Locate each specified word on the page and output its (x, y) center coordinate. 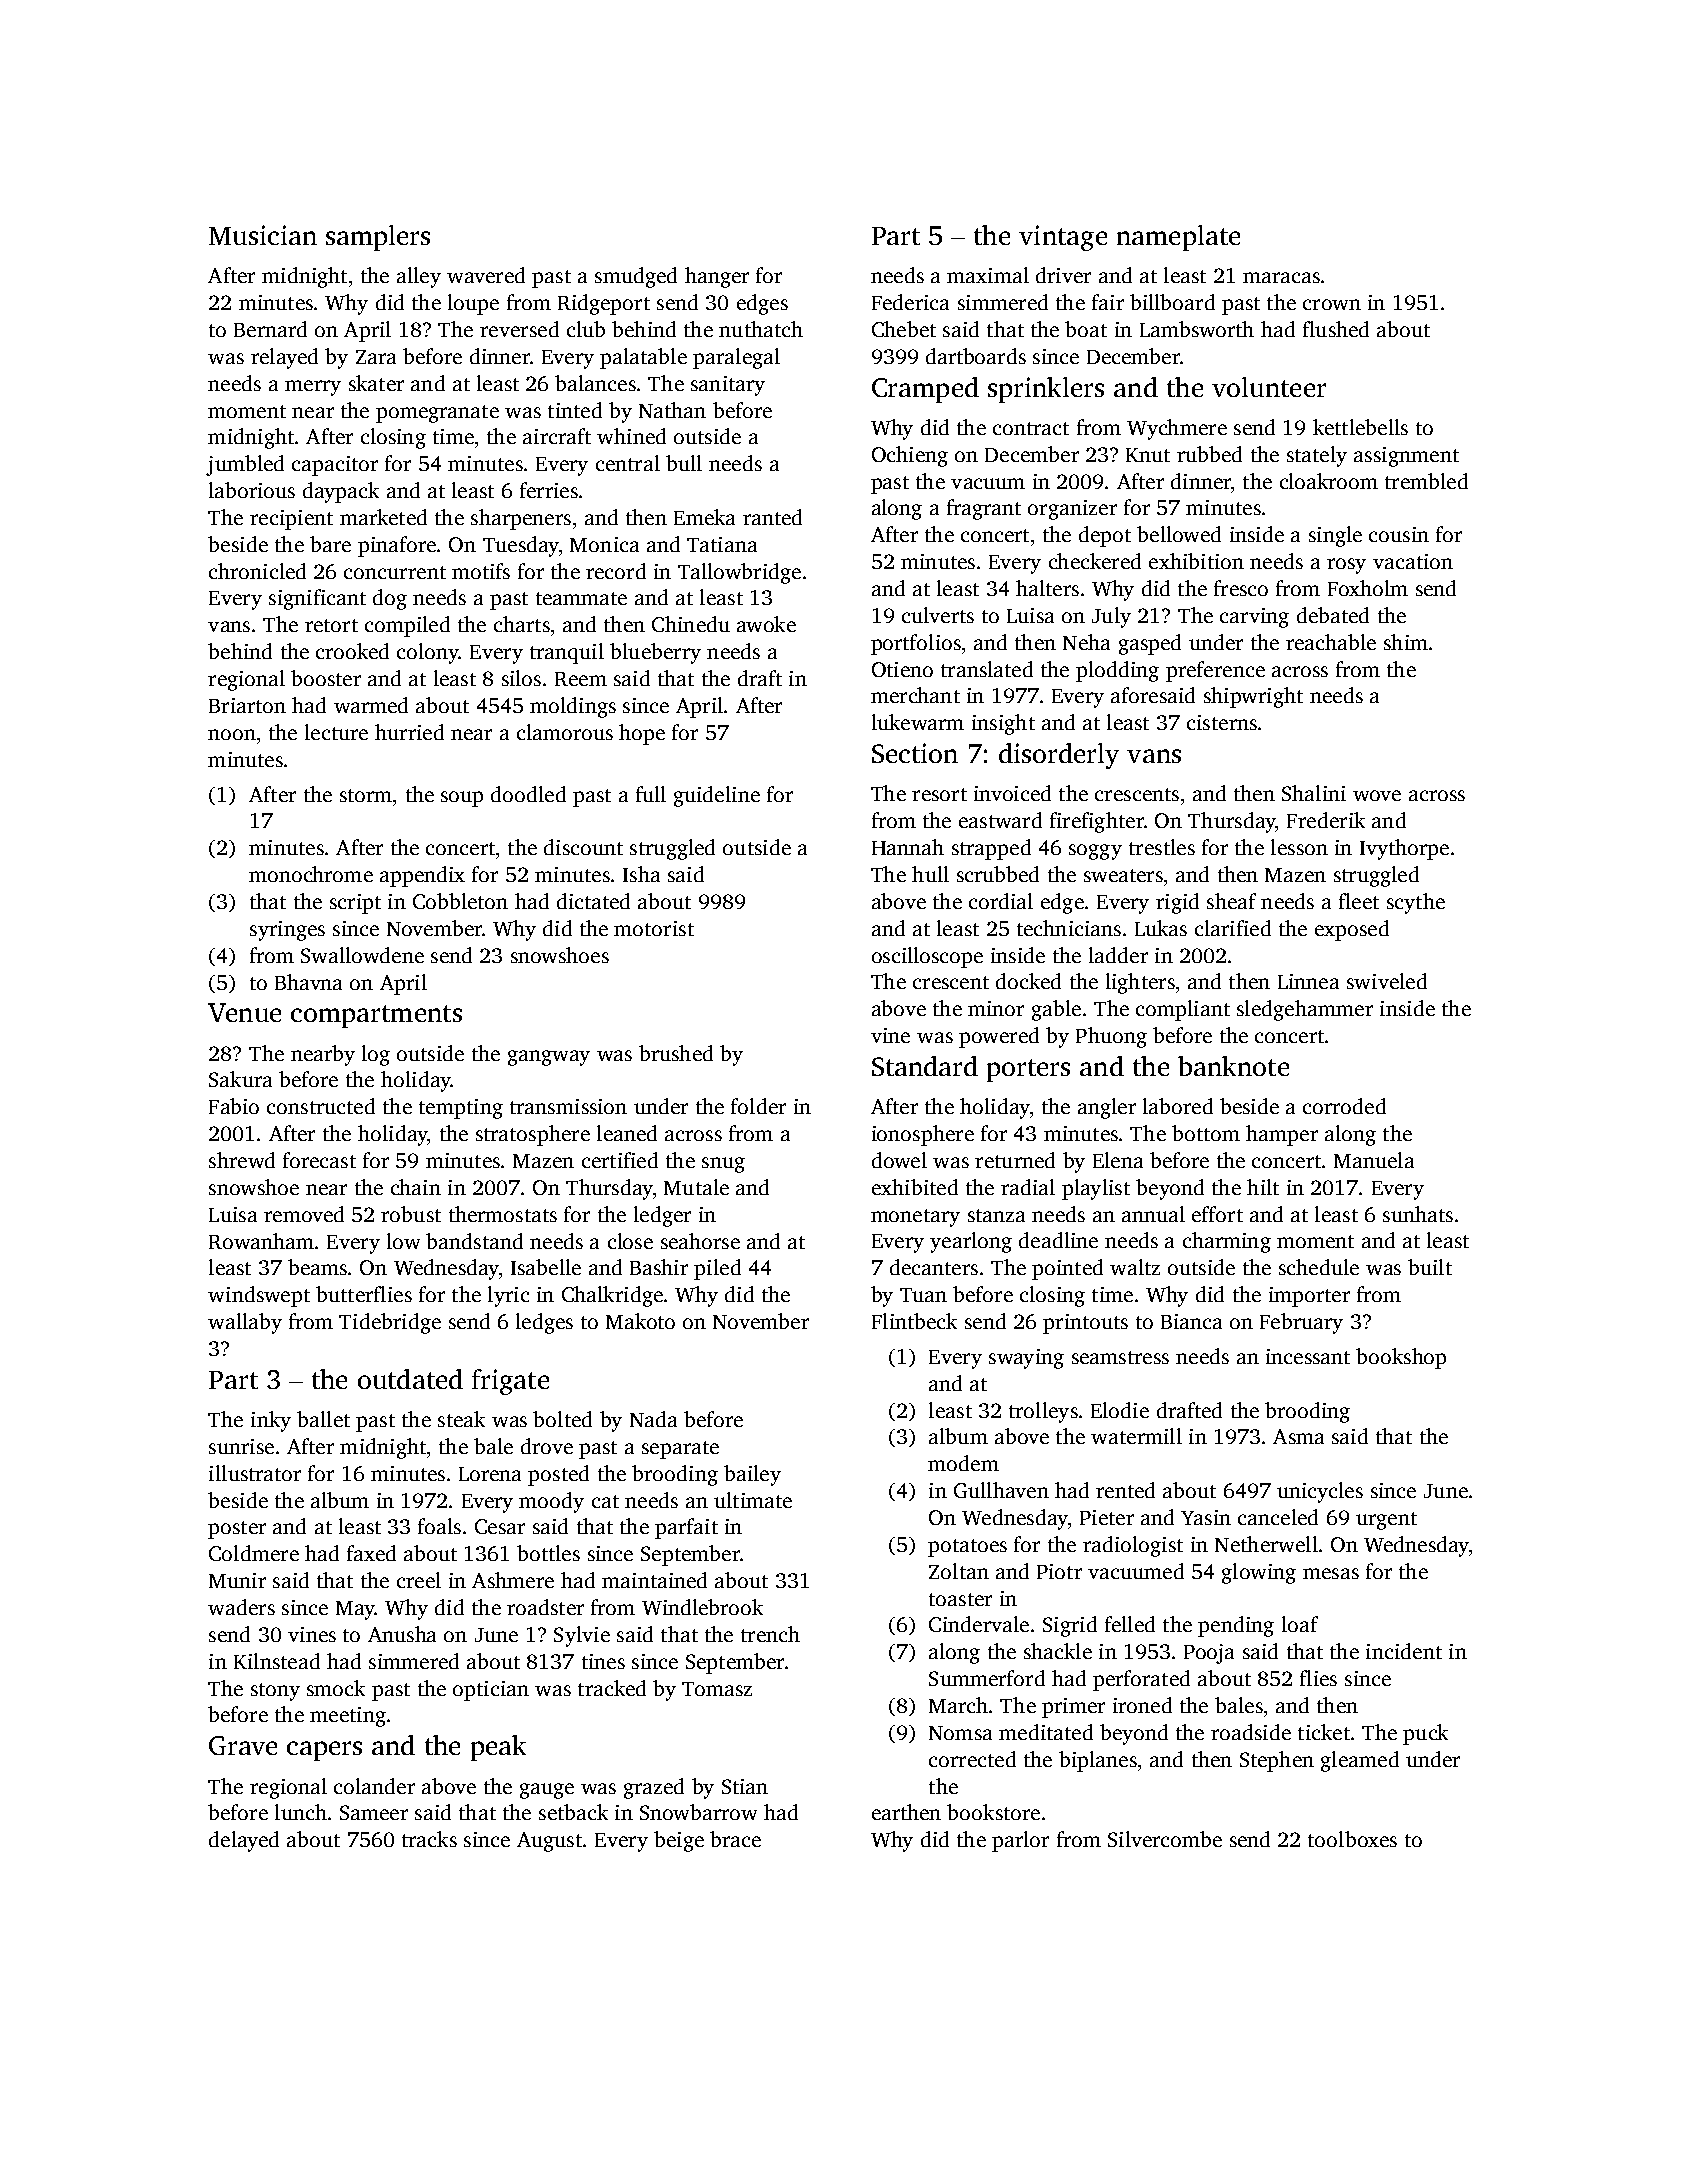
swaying (1026, 1359)
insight (1003, 724)
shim (1406, 642)
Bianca (1191, 1321)
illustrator (255, 1473)
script (355, 904)
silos (521, 678)
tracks (429, 1839)
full (651, 794)
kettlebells (1360, 427)
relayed (284, 358)
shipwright (1253, 697)
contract (1031, 428)
